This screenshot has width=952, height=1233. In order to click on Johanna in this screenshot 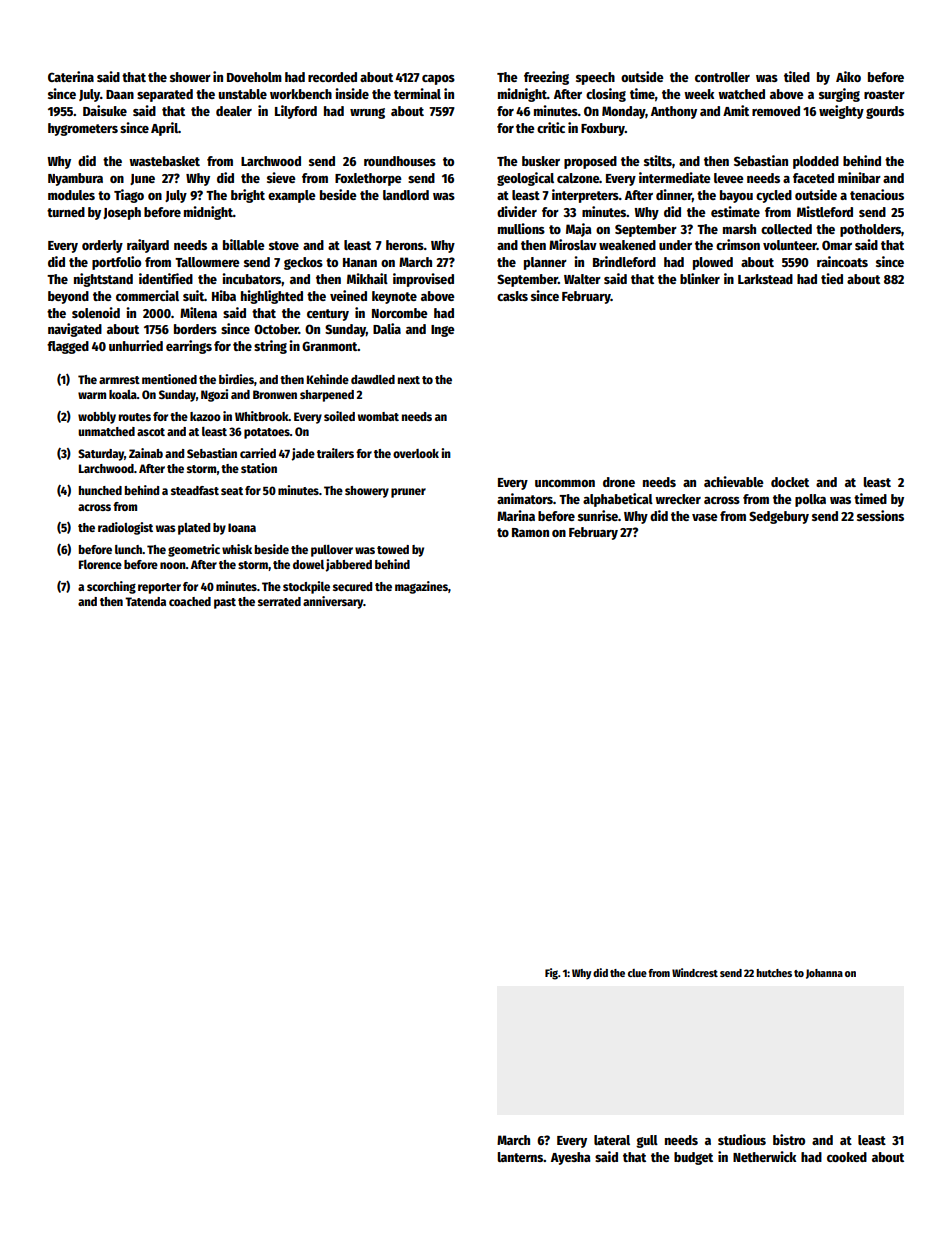, I will do `click(824, 974)`.
